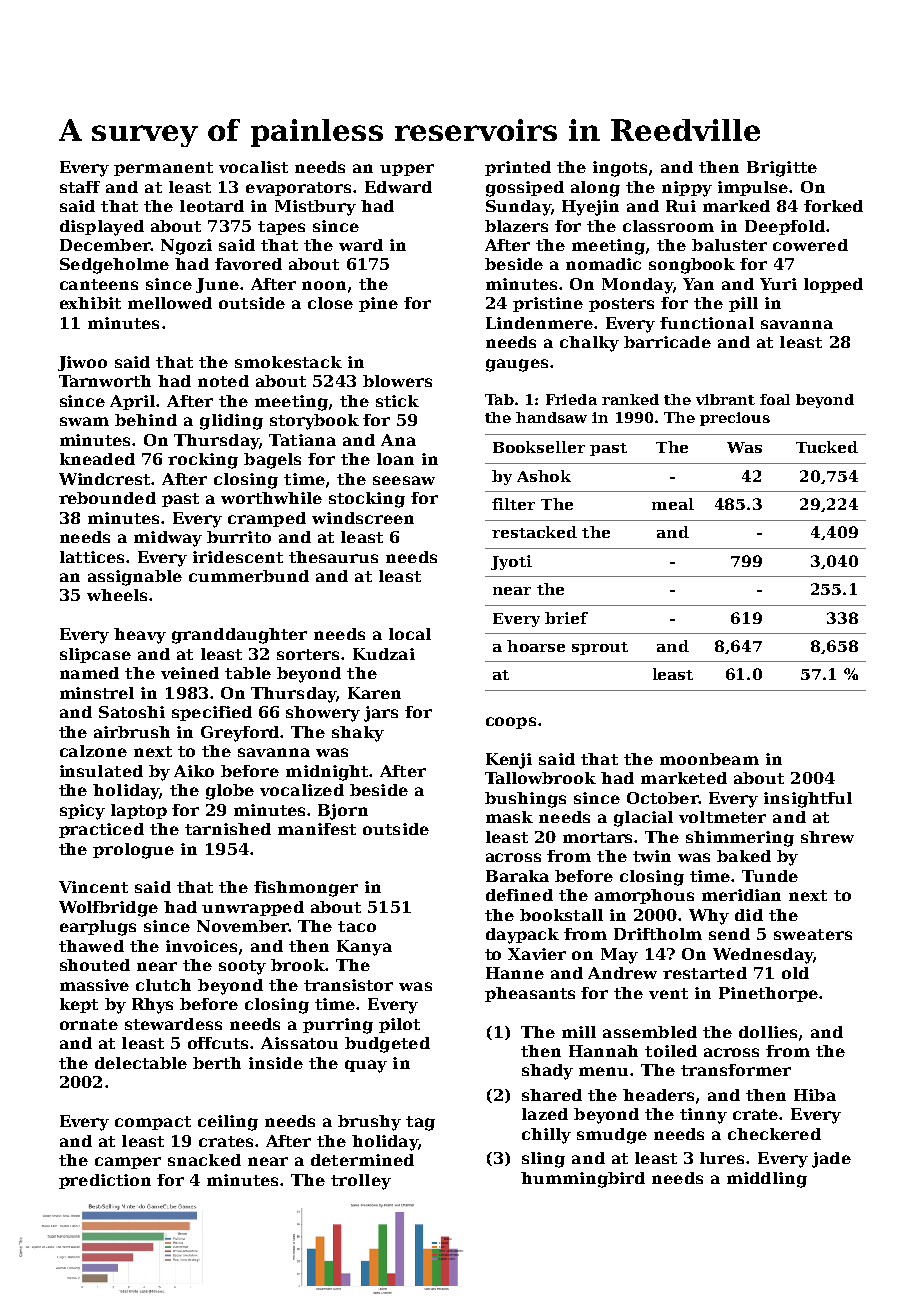 This screenshot has height=1314, width=924. I want to click on thawed, so click(91, 946).
